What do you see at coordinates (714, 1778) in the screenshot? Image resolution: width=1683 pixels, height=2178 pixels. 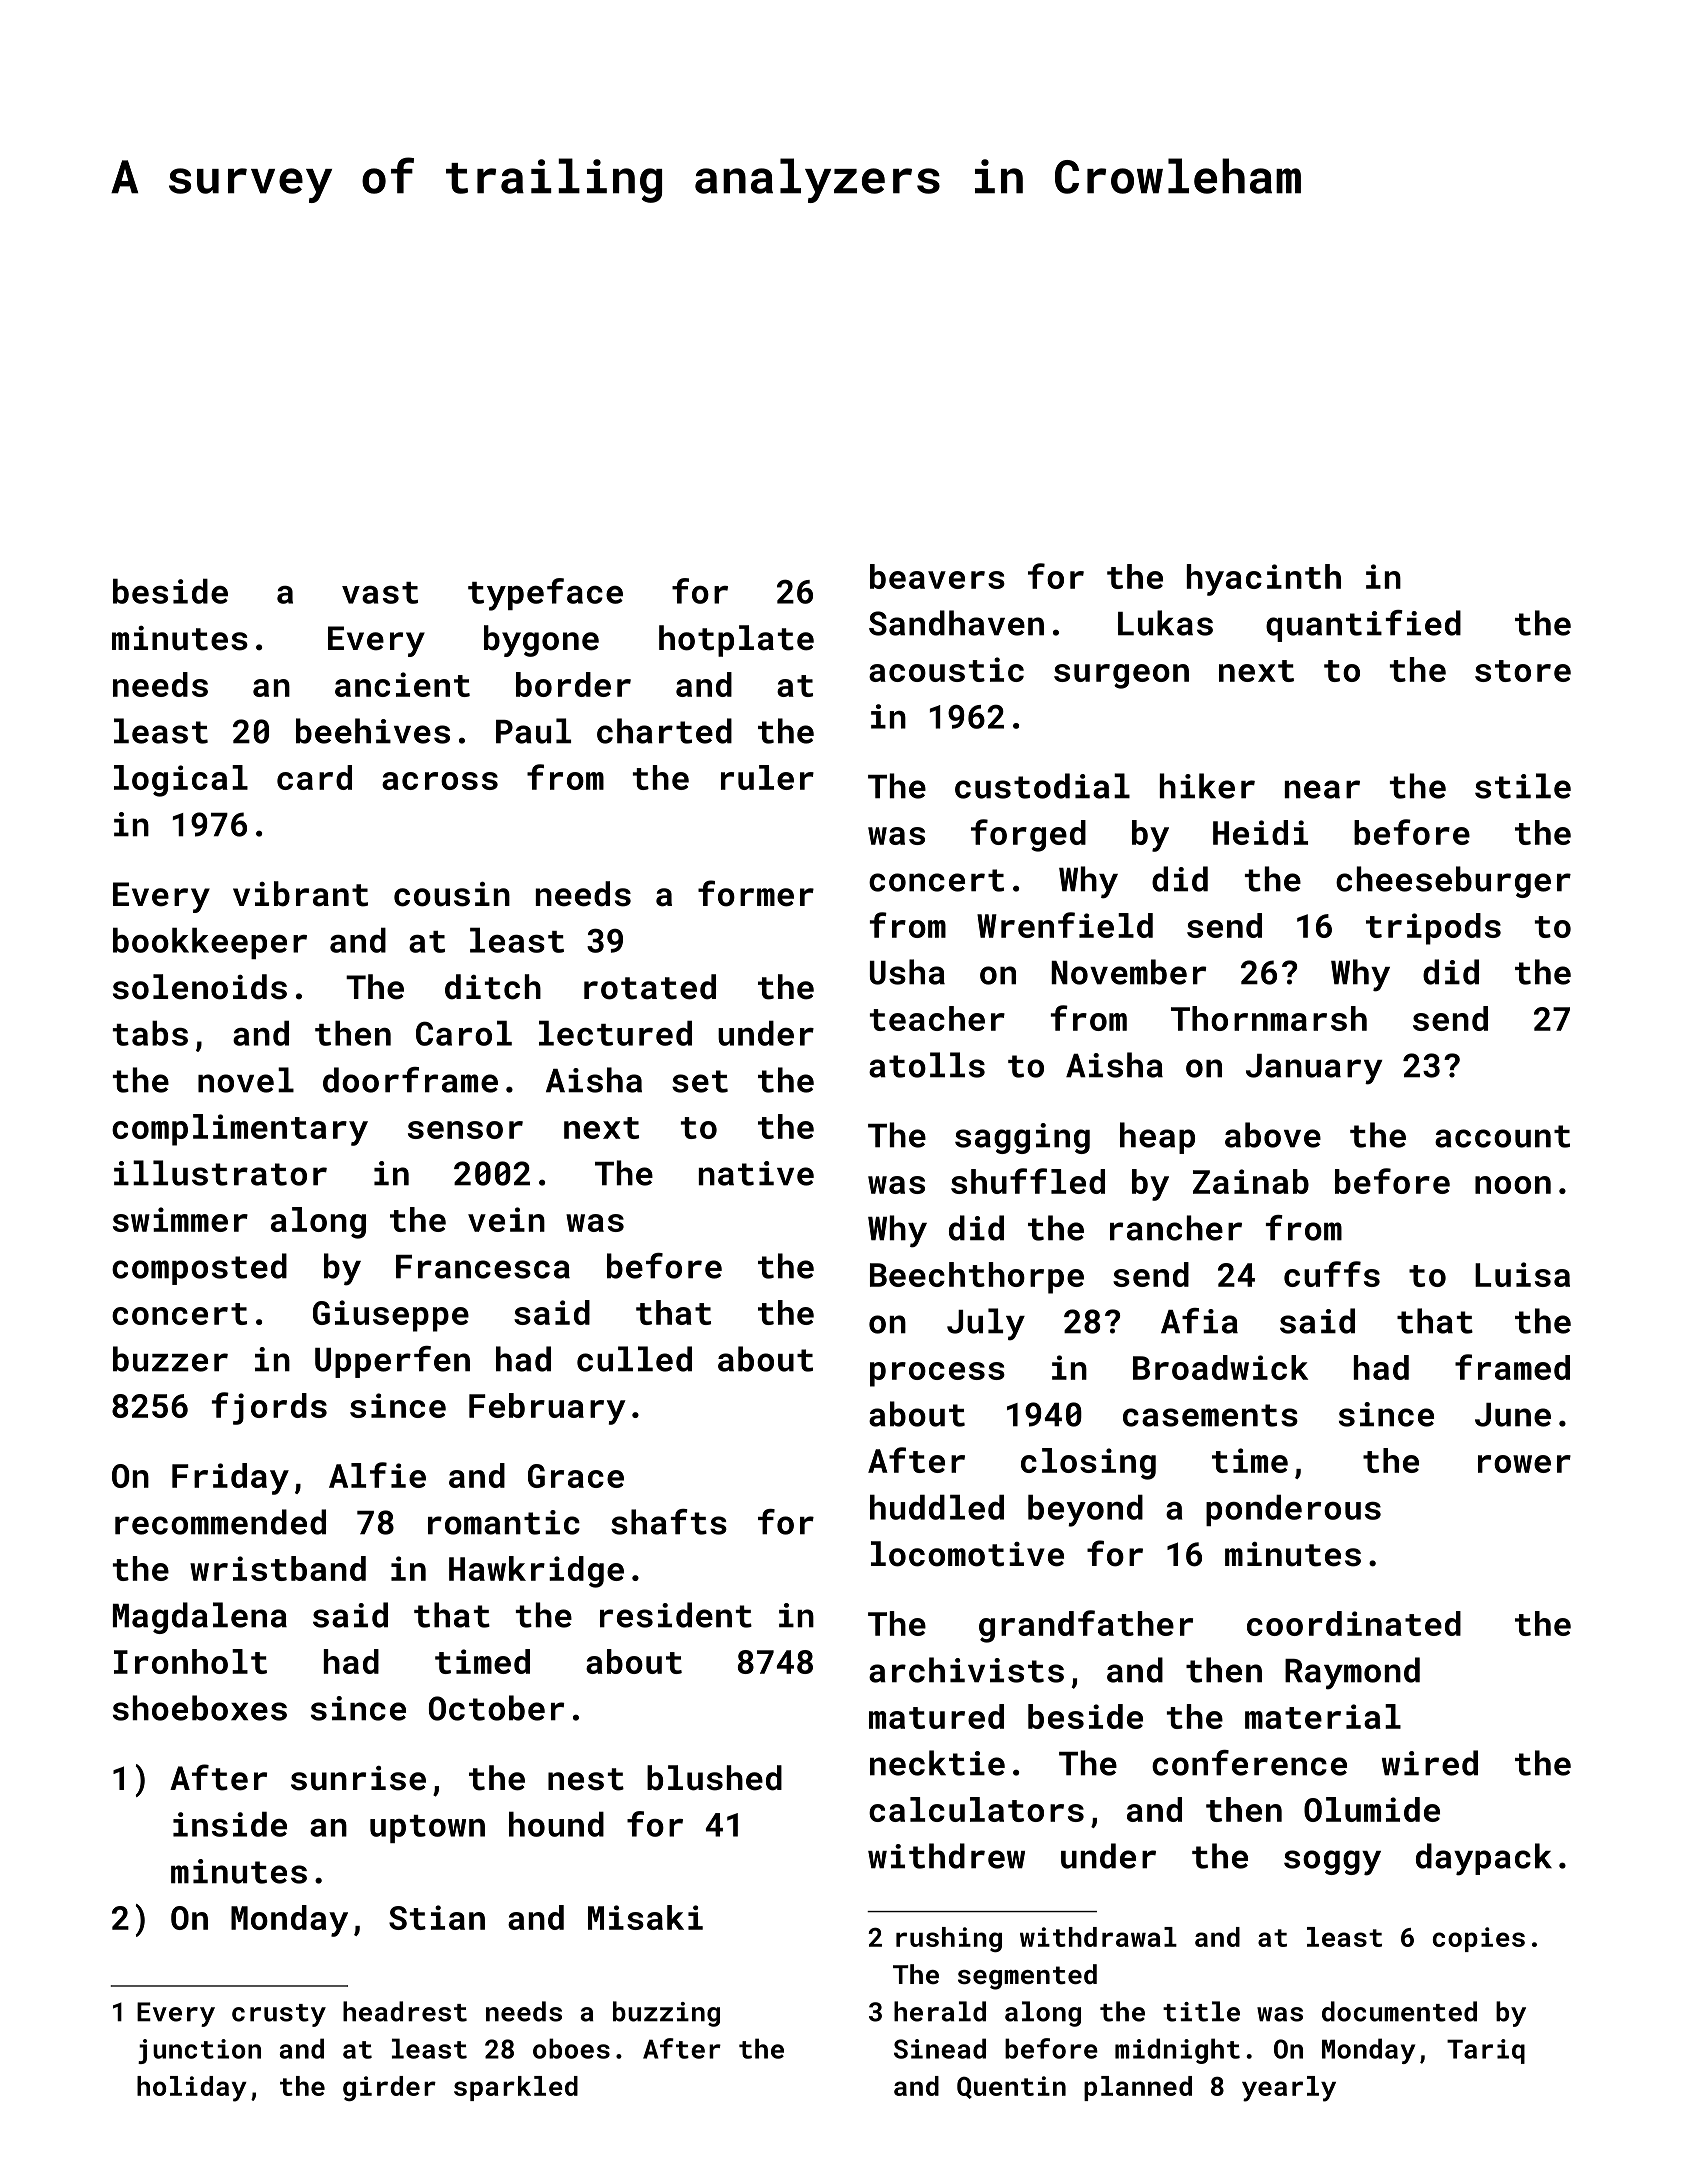 I see `blushed` at bounding box center [714, 1778].
